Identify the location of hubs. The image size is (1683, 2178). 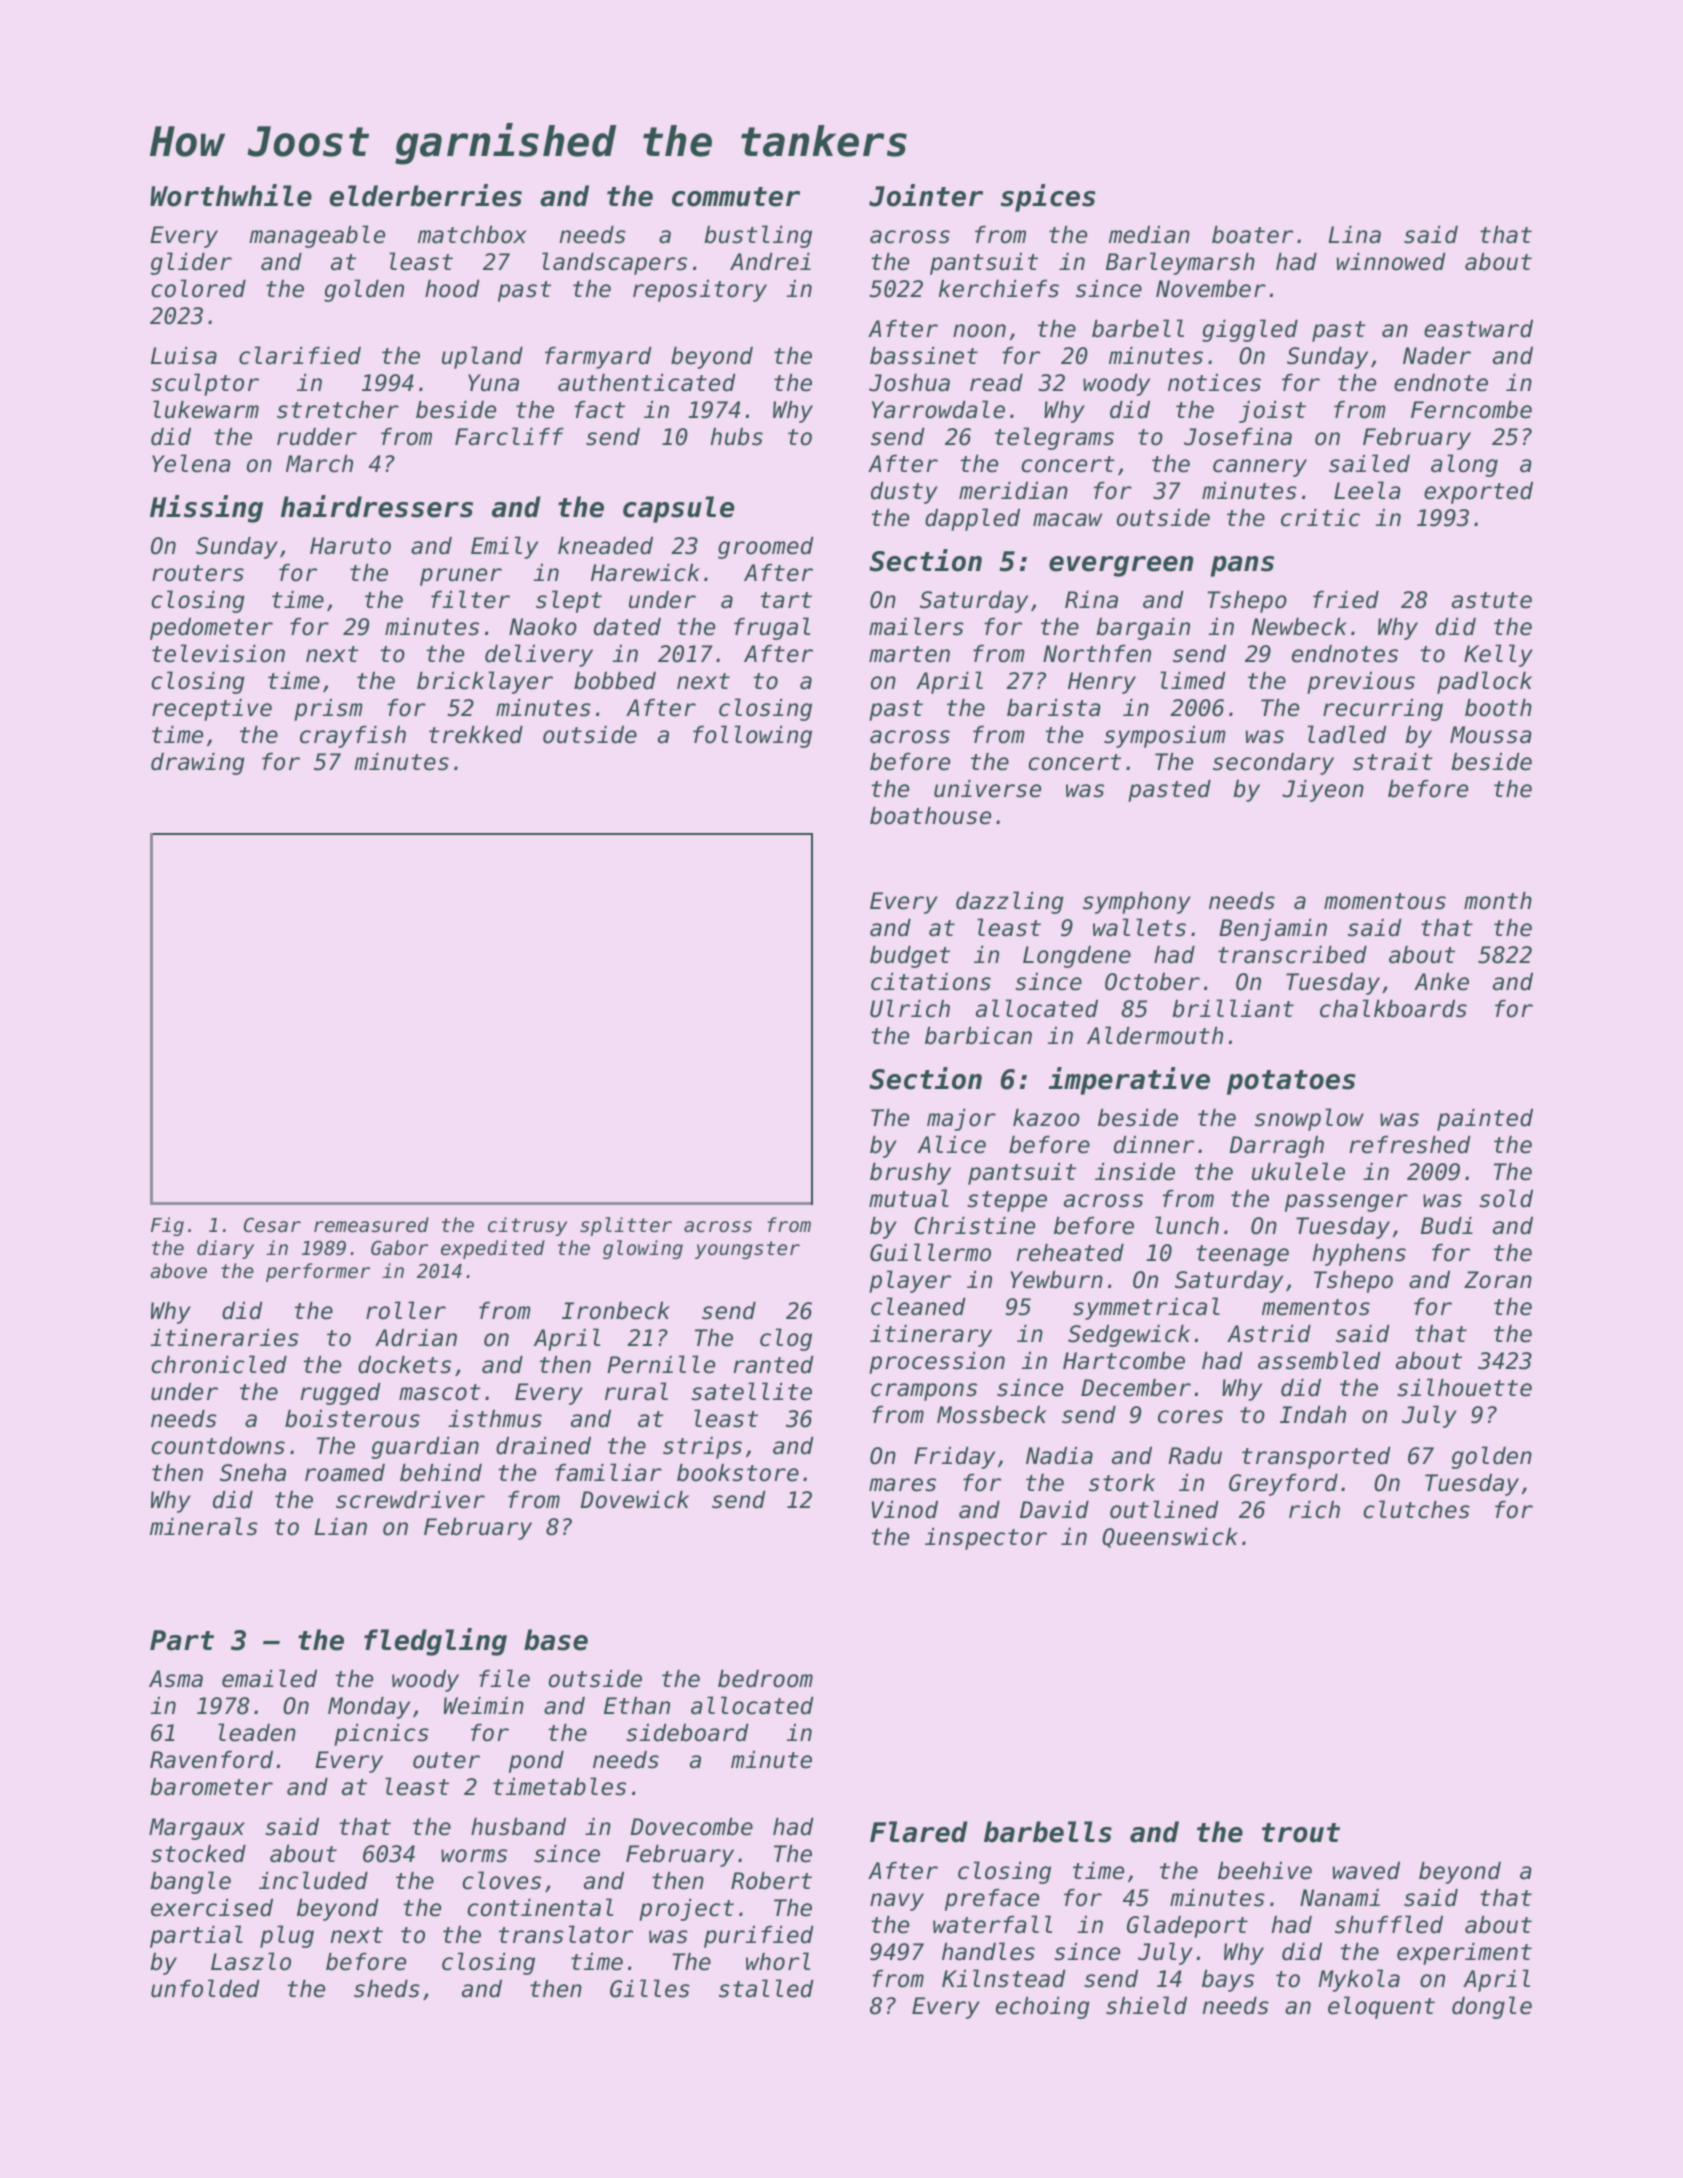
(737, 437).
